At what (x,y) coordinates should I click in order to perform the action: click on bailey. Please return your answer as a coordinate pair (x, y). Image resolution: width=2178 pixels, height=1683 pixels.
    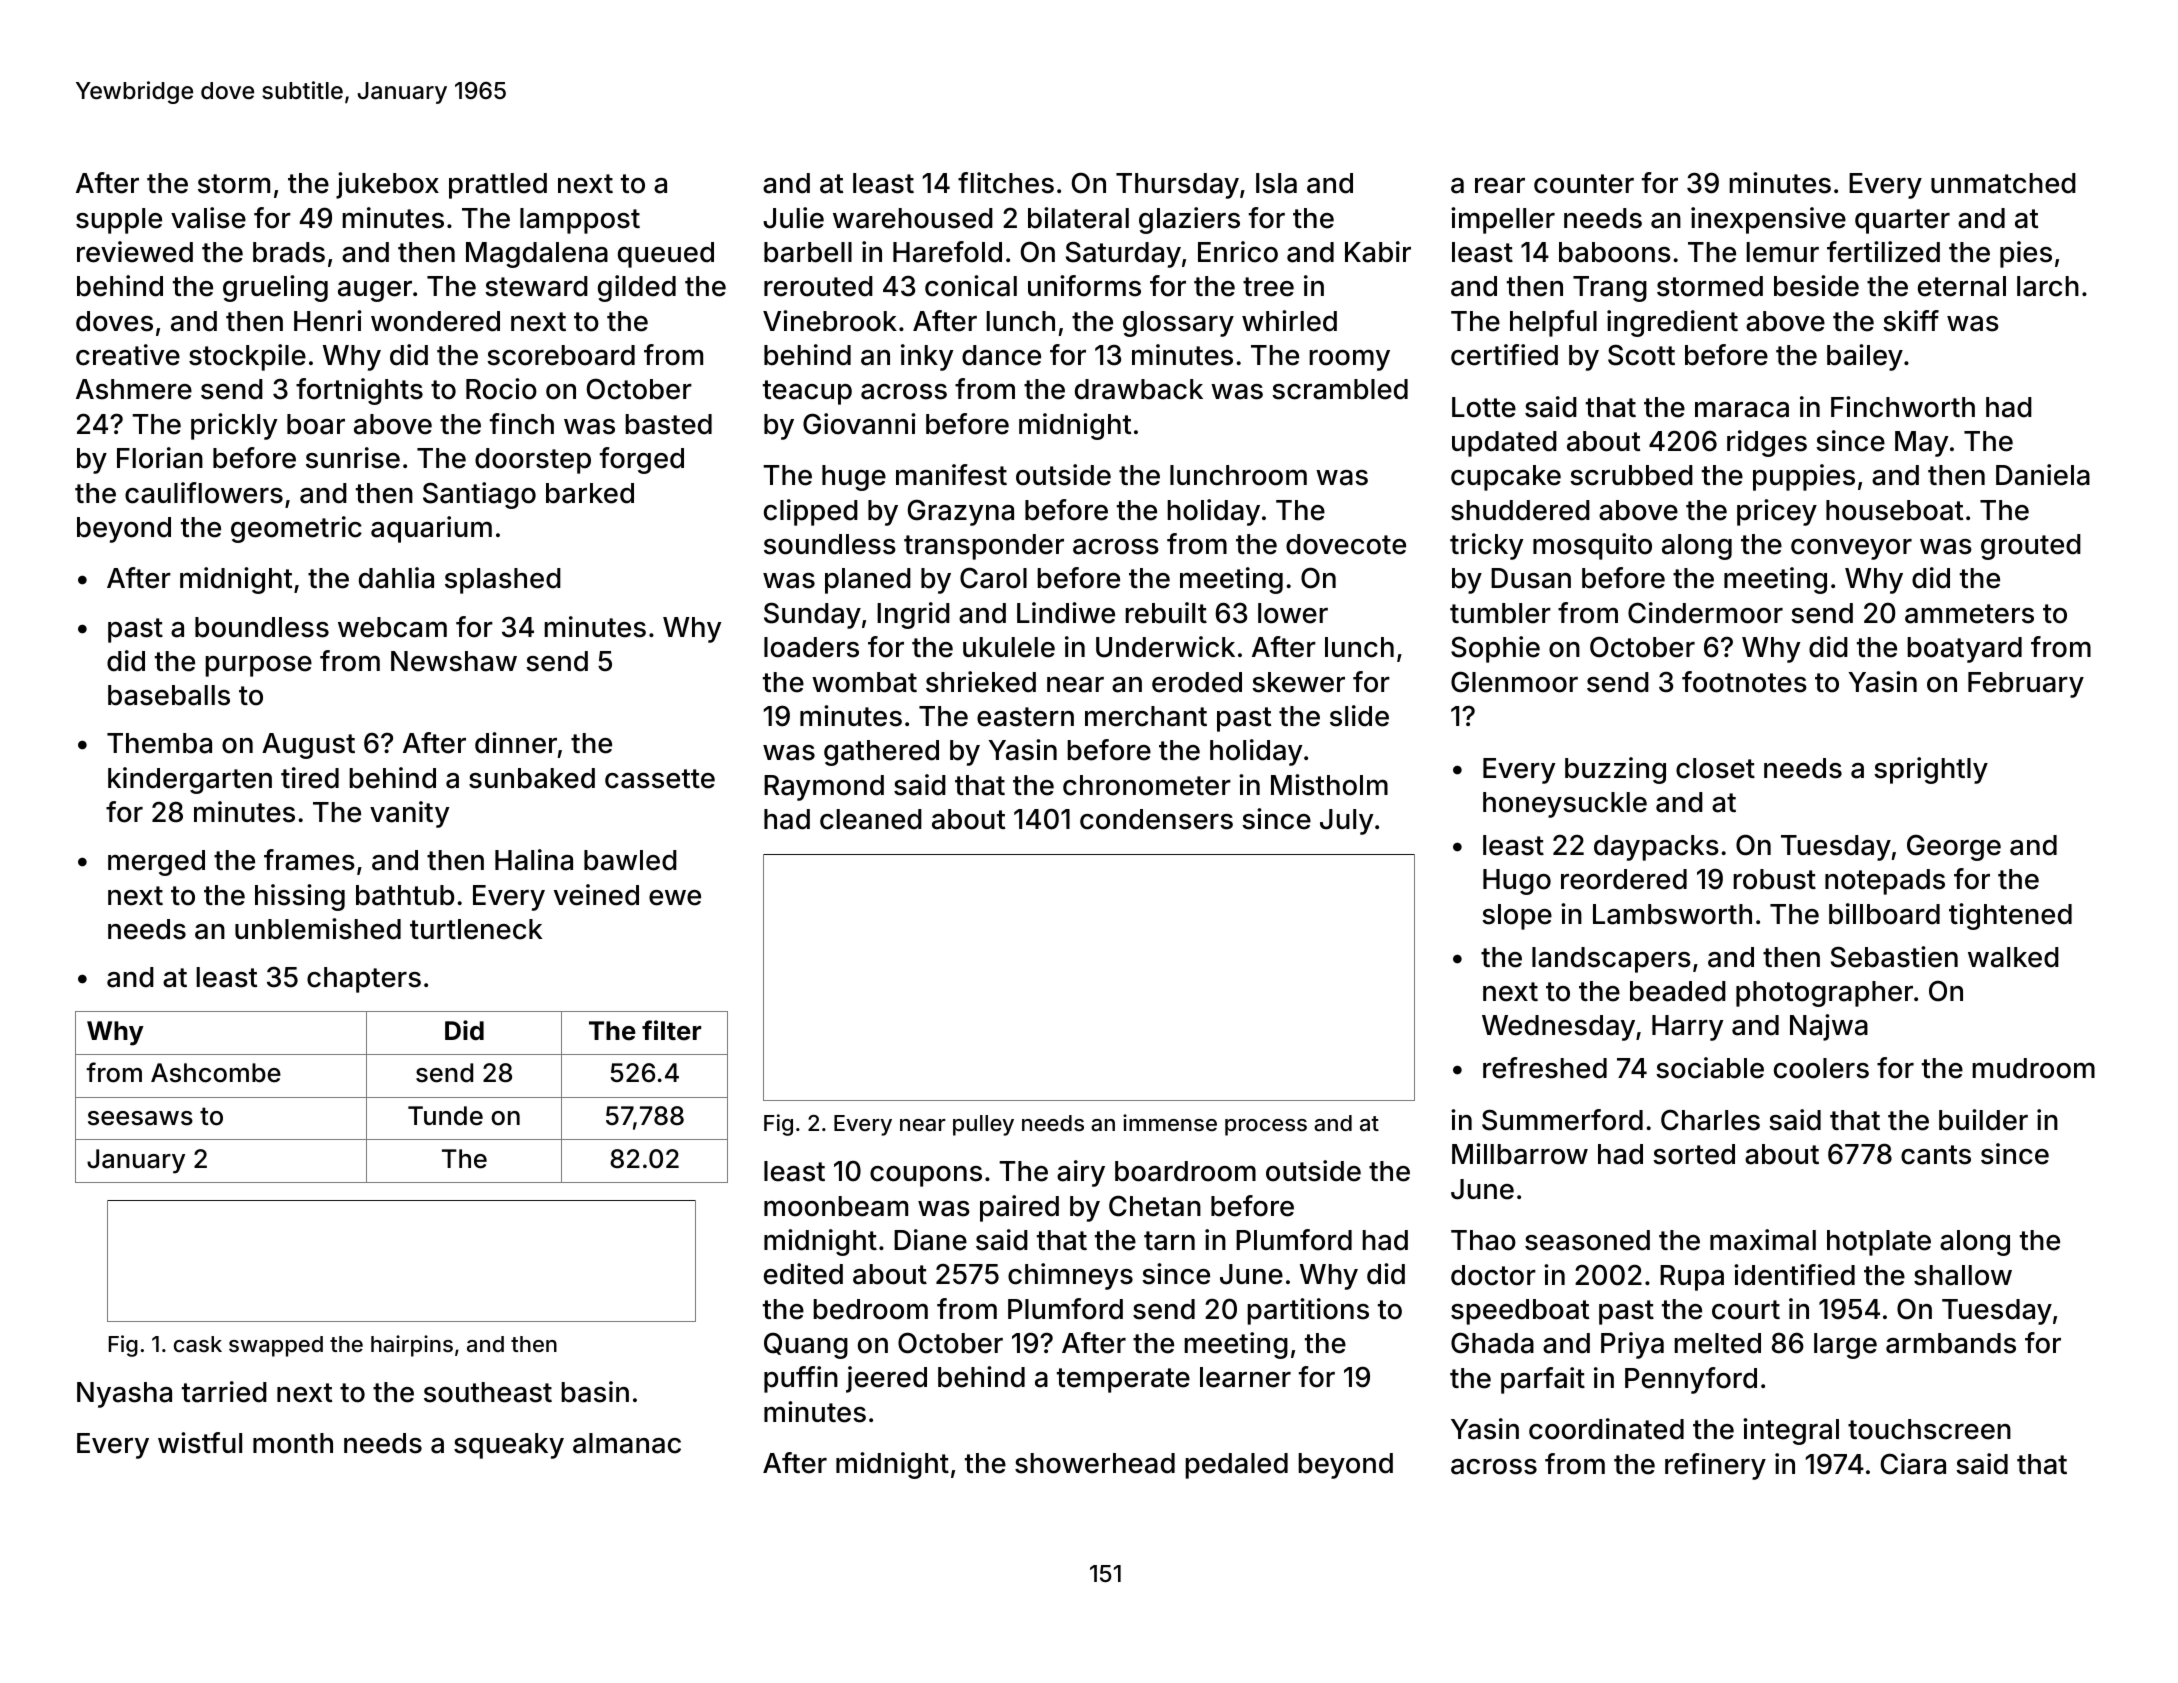
    Looking at the image, I should click on (1865, 357).
